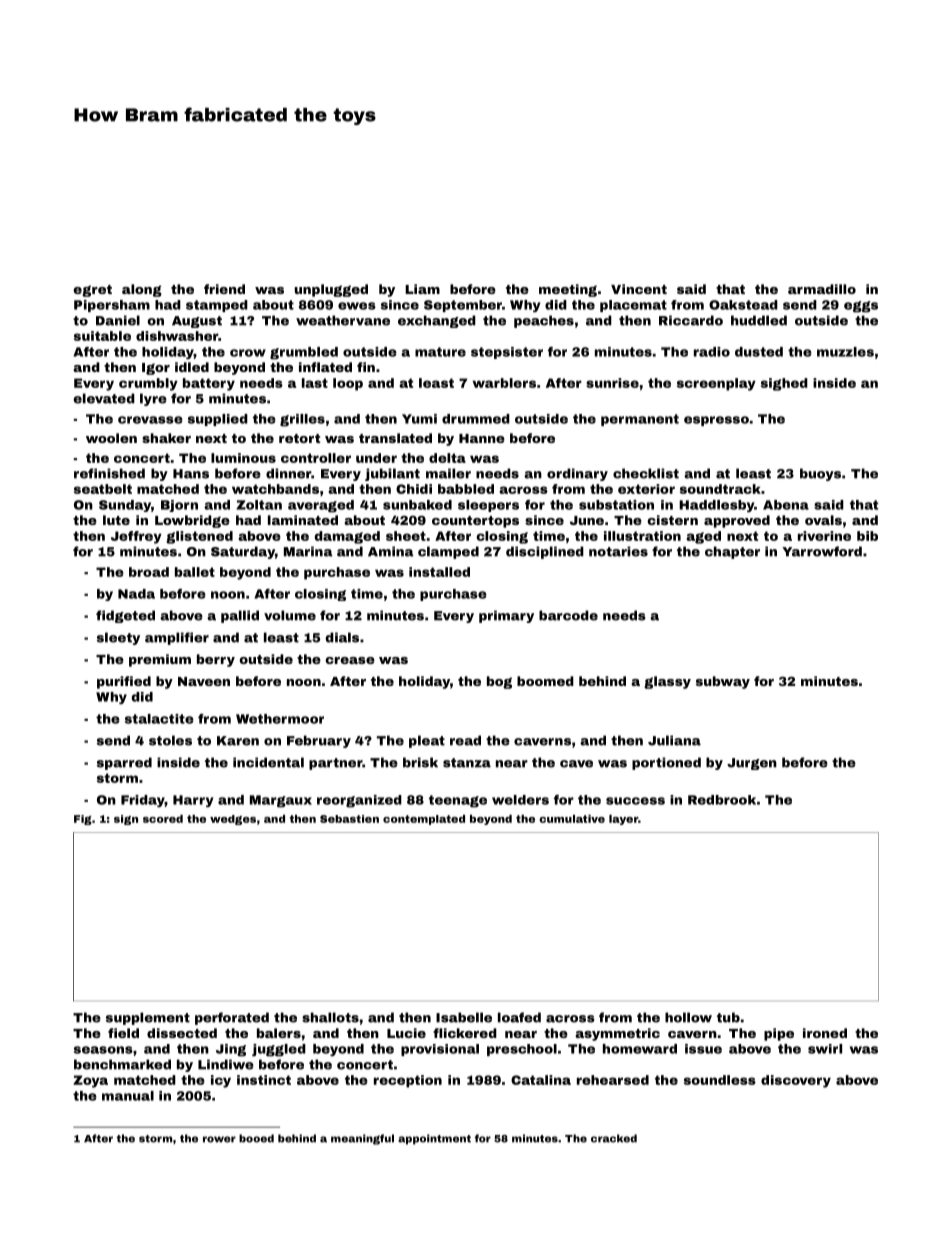  What do you see at coordinates (720, 489) in the screenshot?
I see `soundtrack` at bounding box center [720, 489].
